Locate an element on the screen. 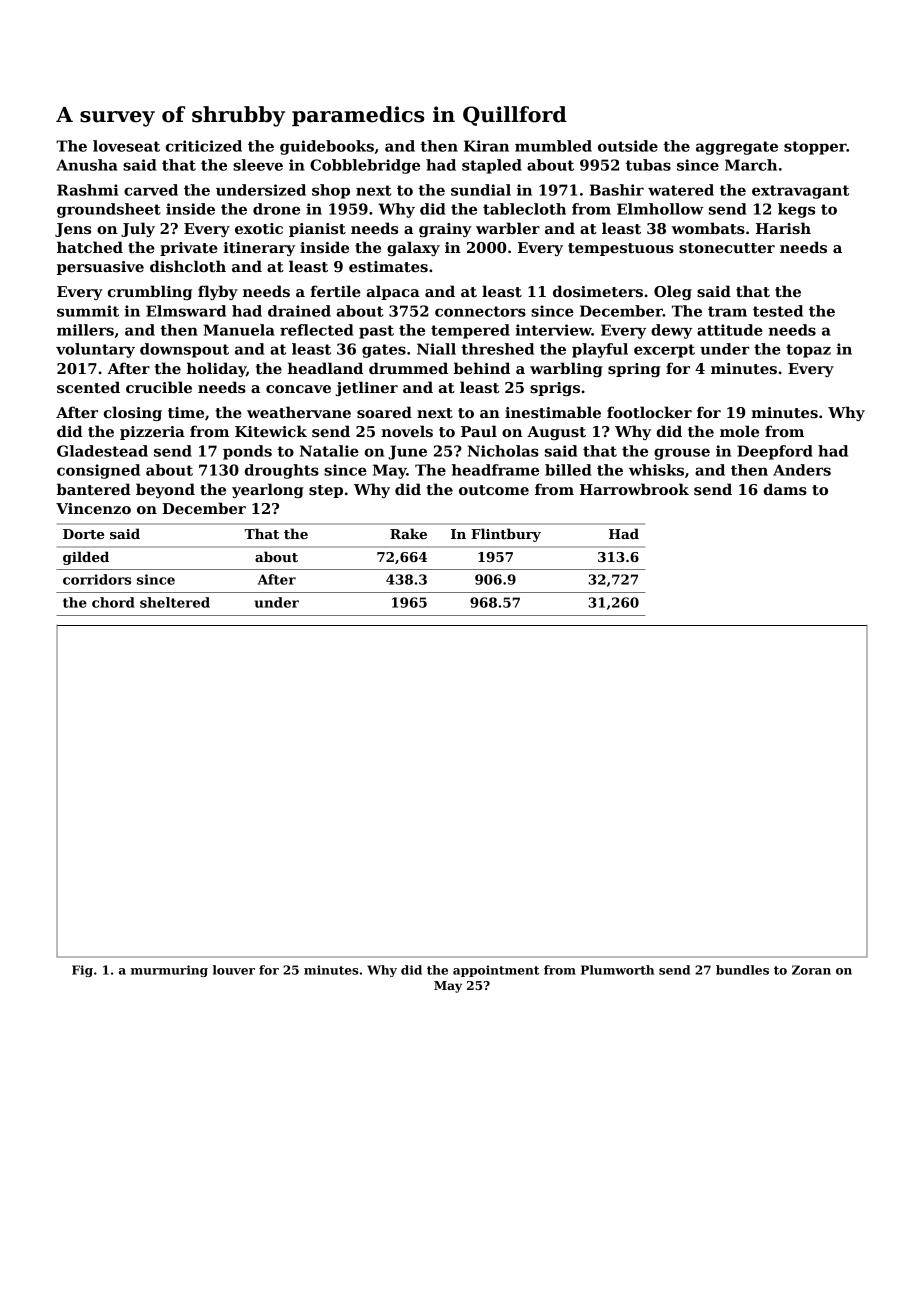 This screenshot has height=1308, width=924. criticized is located at coordinates (204, 146).
